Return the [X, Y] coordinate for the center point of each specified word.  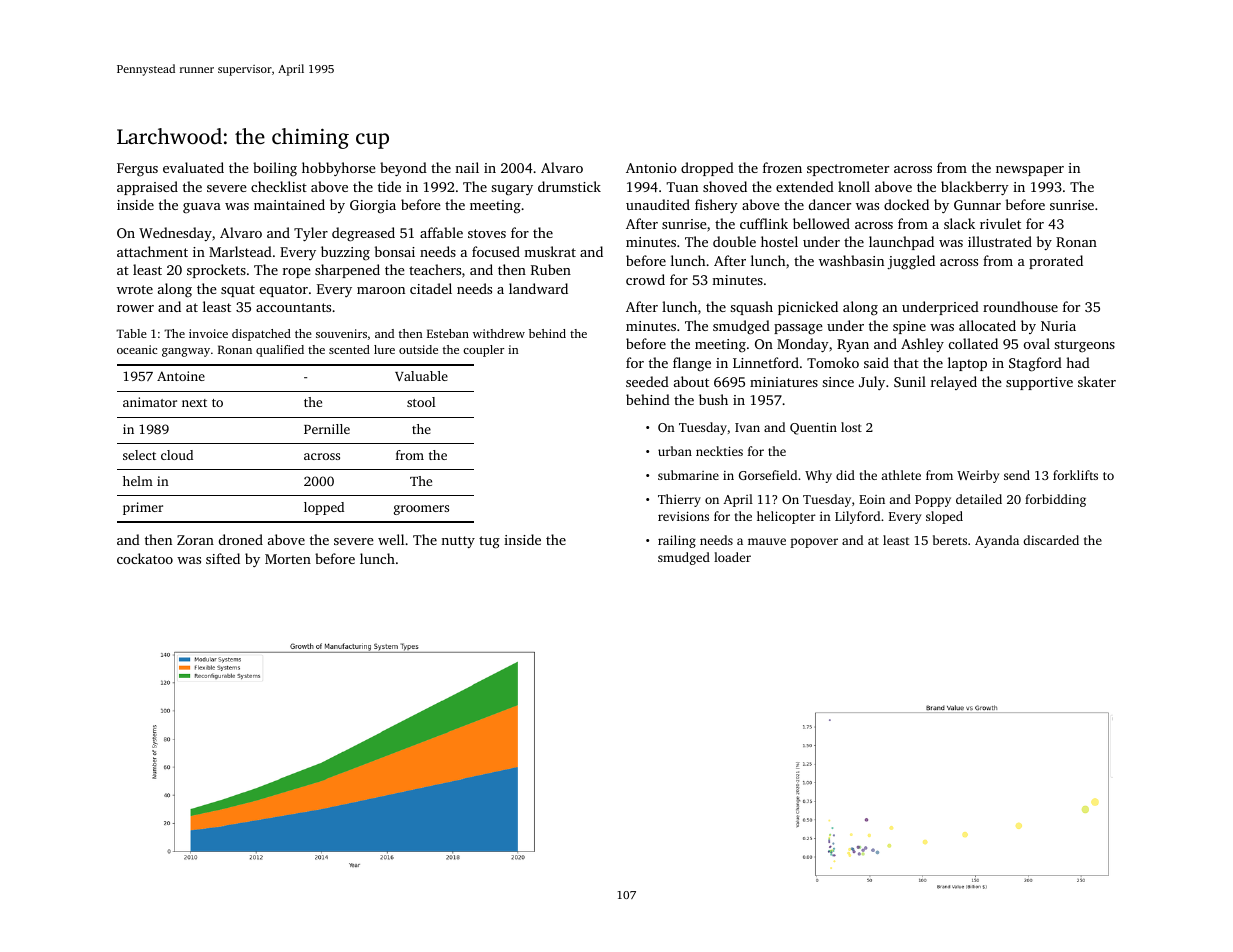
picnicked [808, 308]
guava [202, 208]
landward [538, 288]
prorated [1056, 262]
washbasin [851, 260]
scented [349, 349]
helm [138, 481]
